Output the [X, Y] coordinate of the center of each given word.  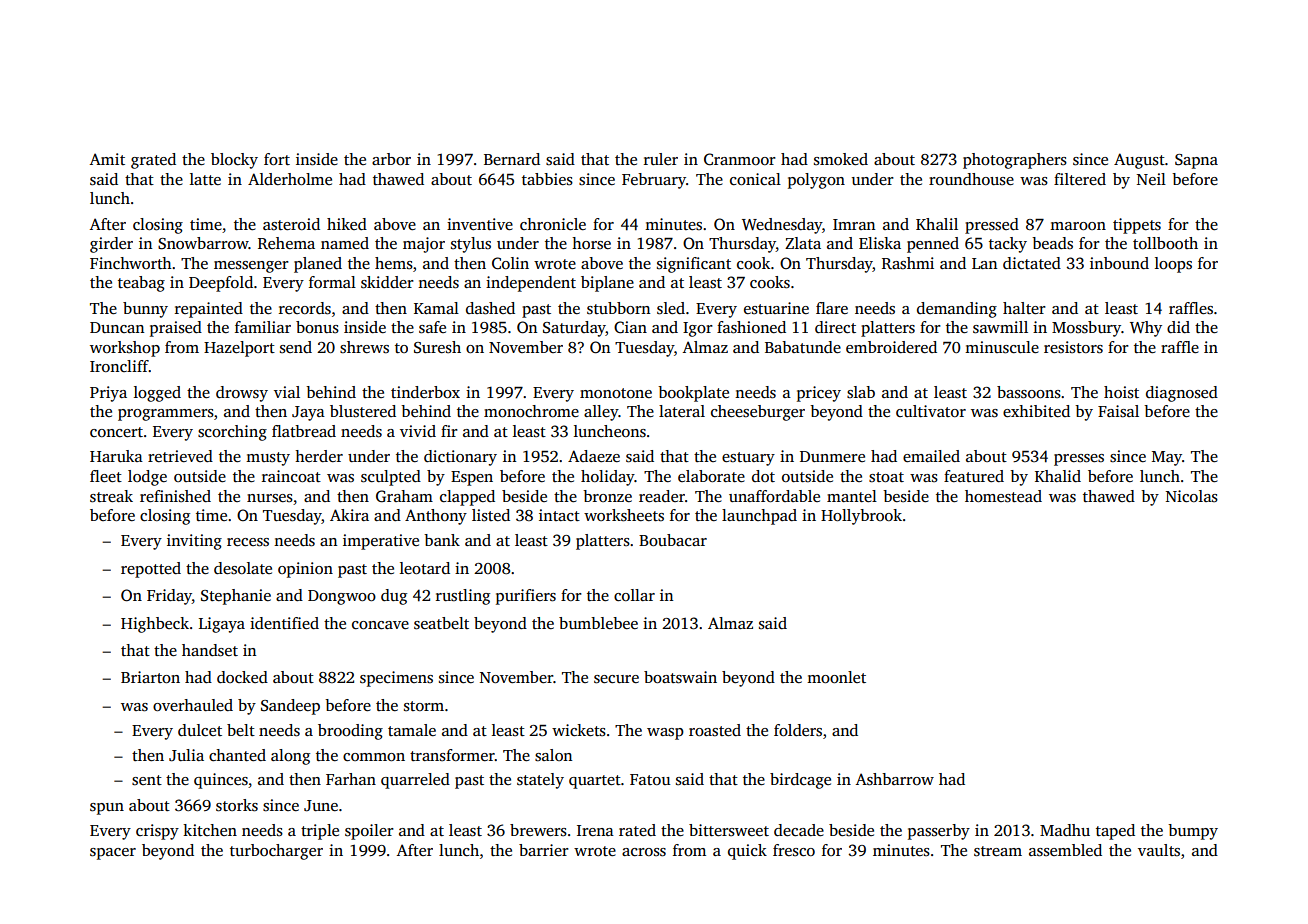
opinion [305, 570]
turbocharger [276, 852]
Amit [107, 159]
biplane [607, 284]
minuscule [1002, 347]
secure [616, 679]
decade [799, 830]
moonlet [836, 677]
